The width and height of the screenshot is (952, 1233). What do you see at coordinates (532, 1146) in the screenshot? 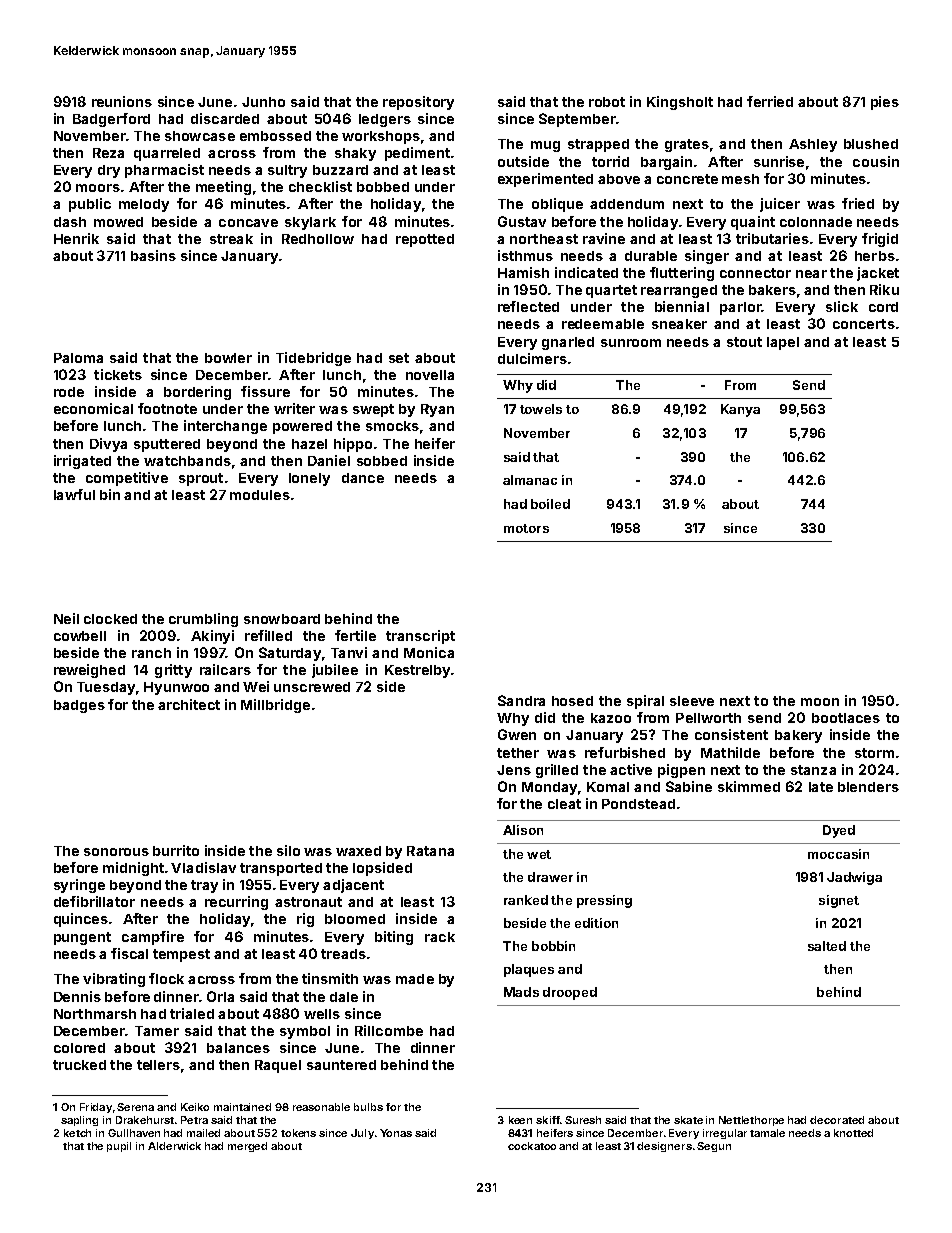
I see `cockatoo` at bounding box center [532, 1146].
